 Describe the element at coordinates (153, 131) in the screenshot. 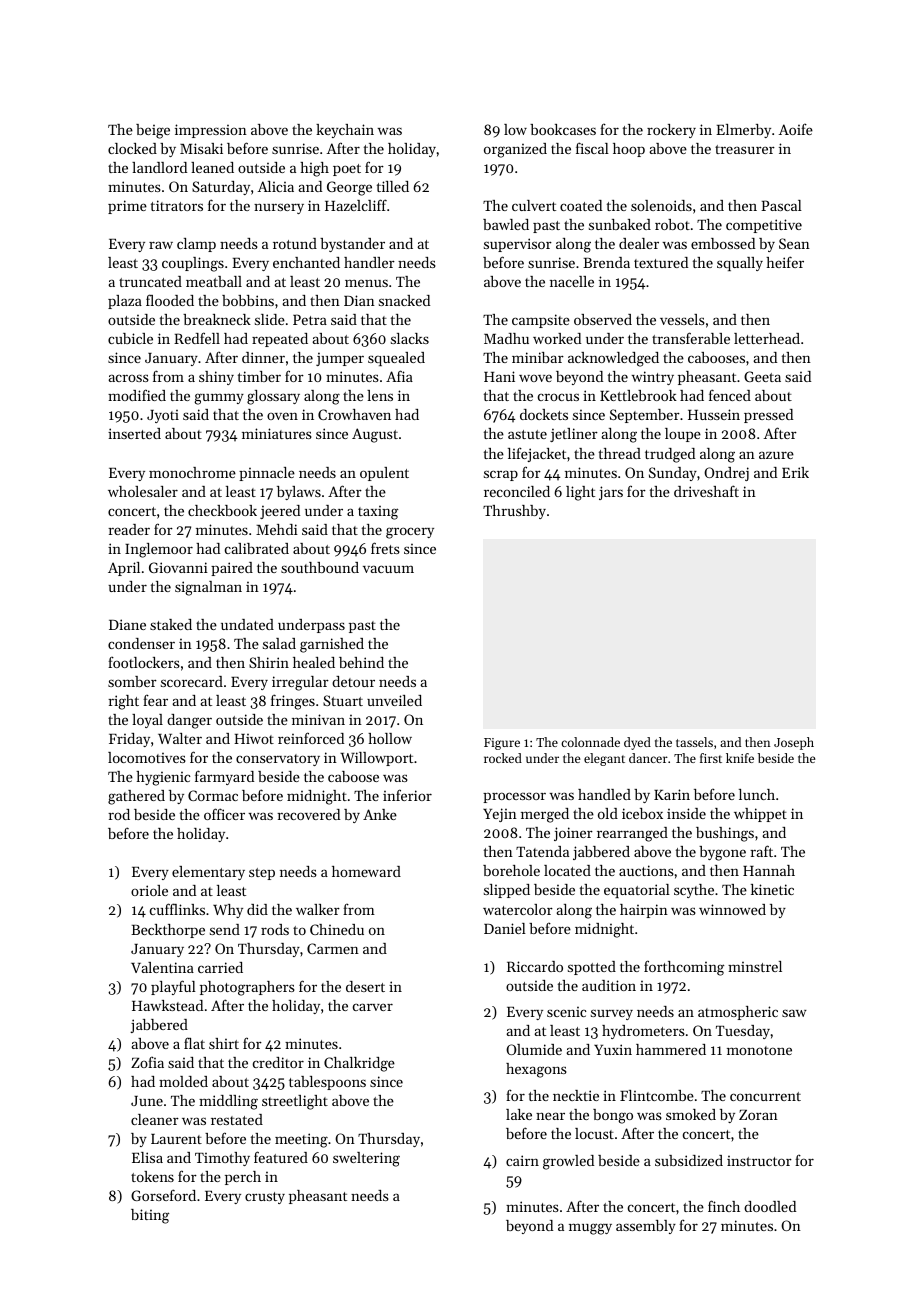

I see `beige` at that location.
